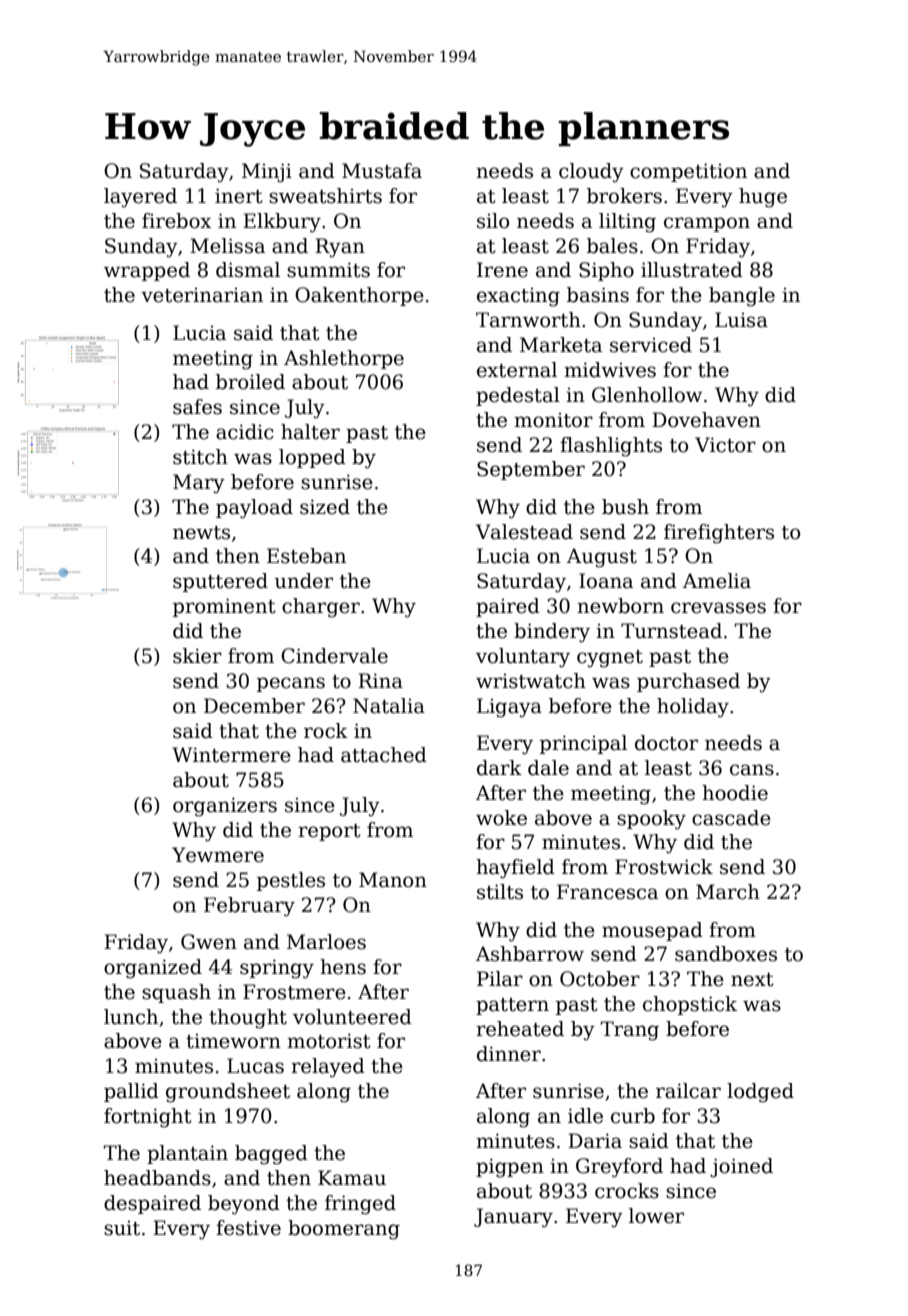 The image size is (908, 1316). What do you see at coordinates (282, 223) in the screenshot?
I see `Elkbury` at bounding box center [282, 223].
